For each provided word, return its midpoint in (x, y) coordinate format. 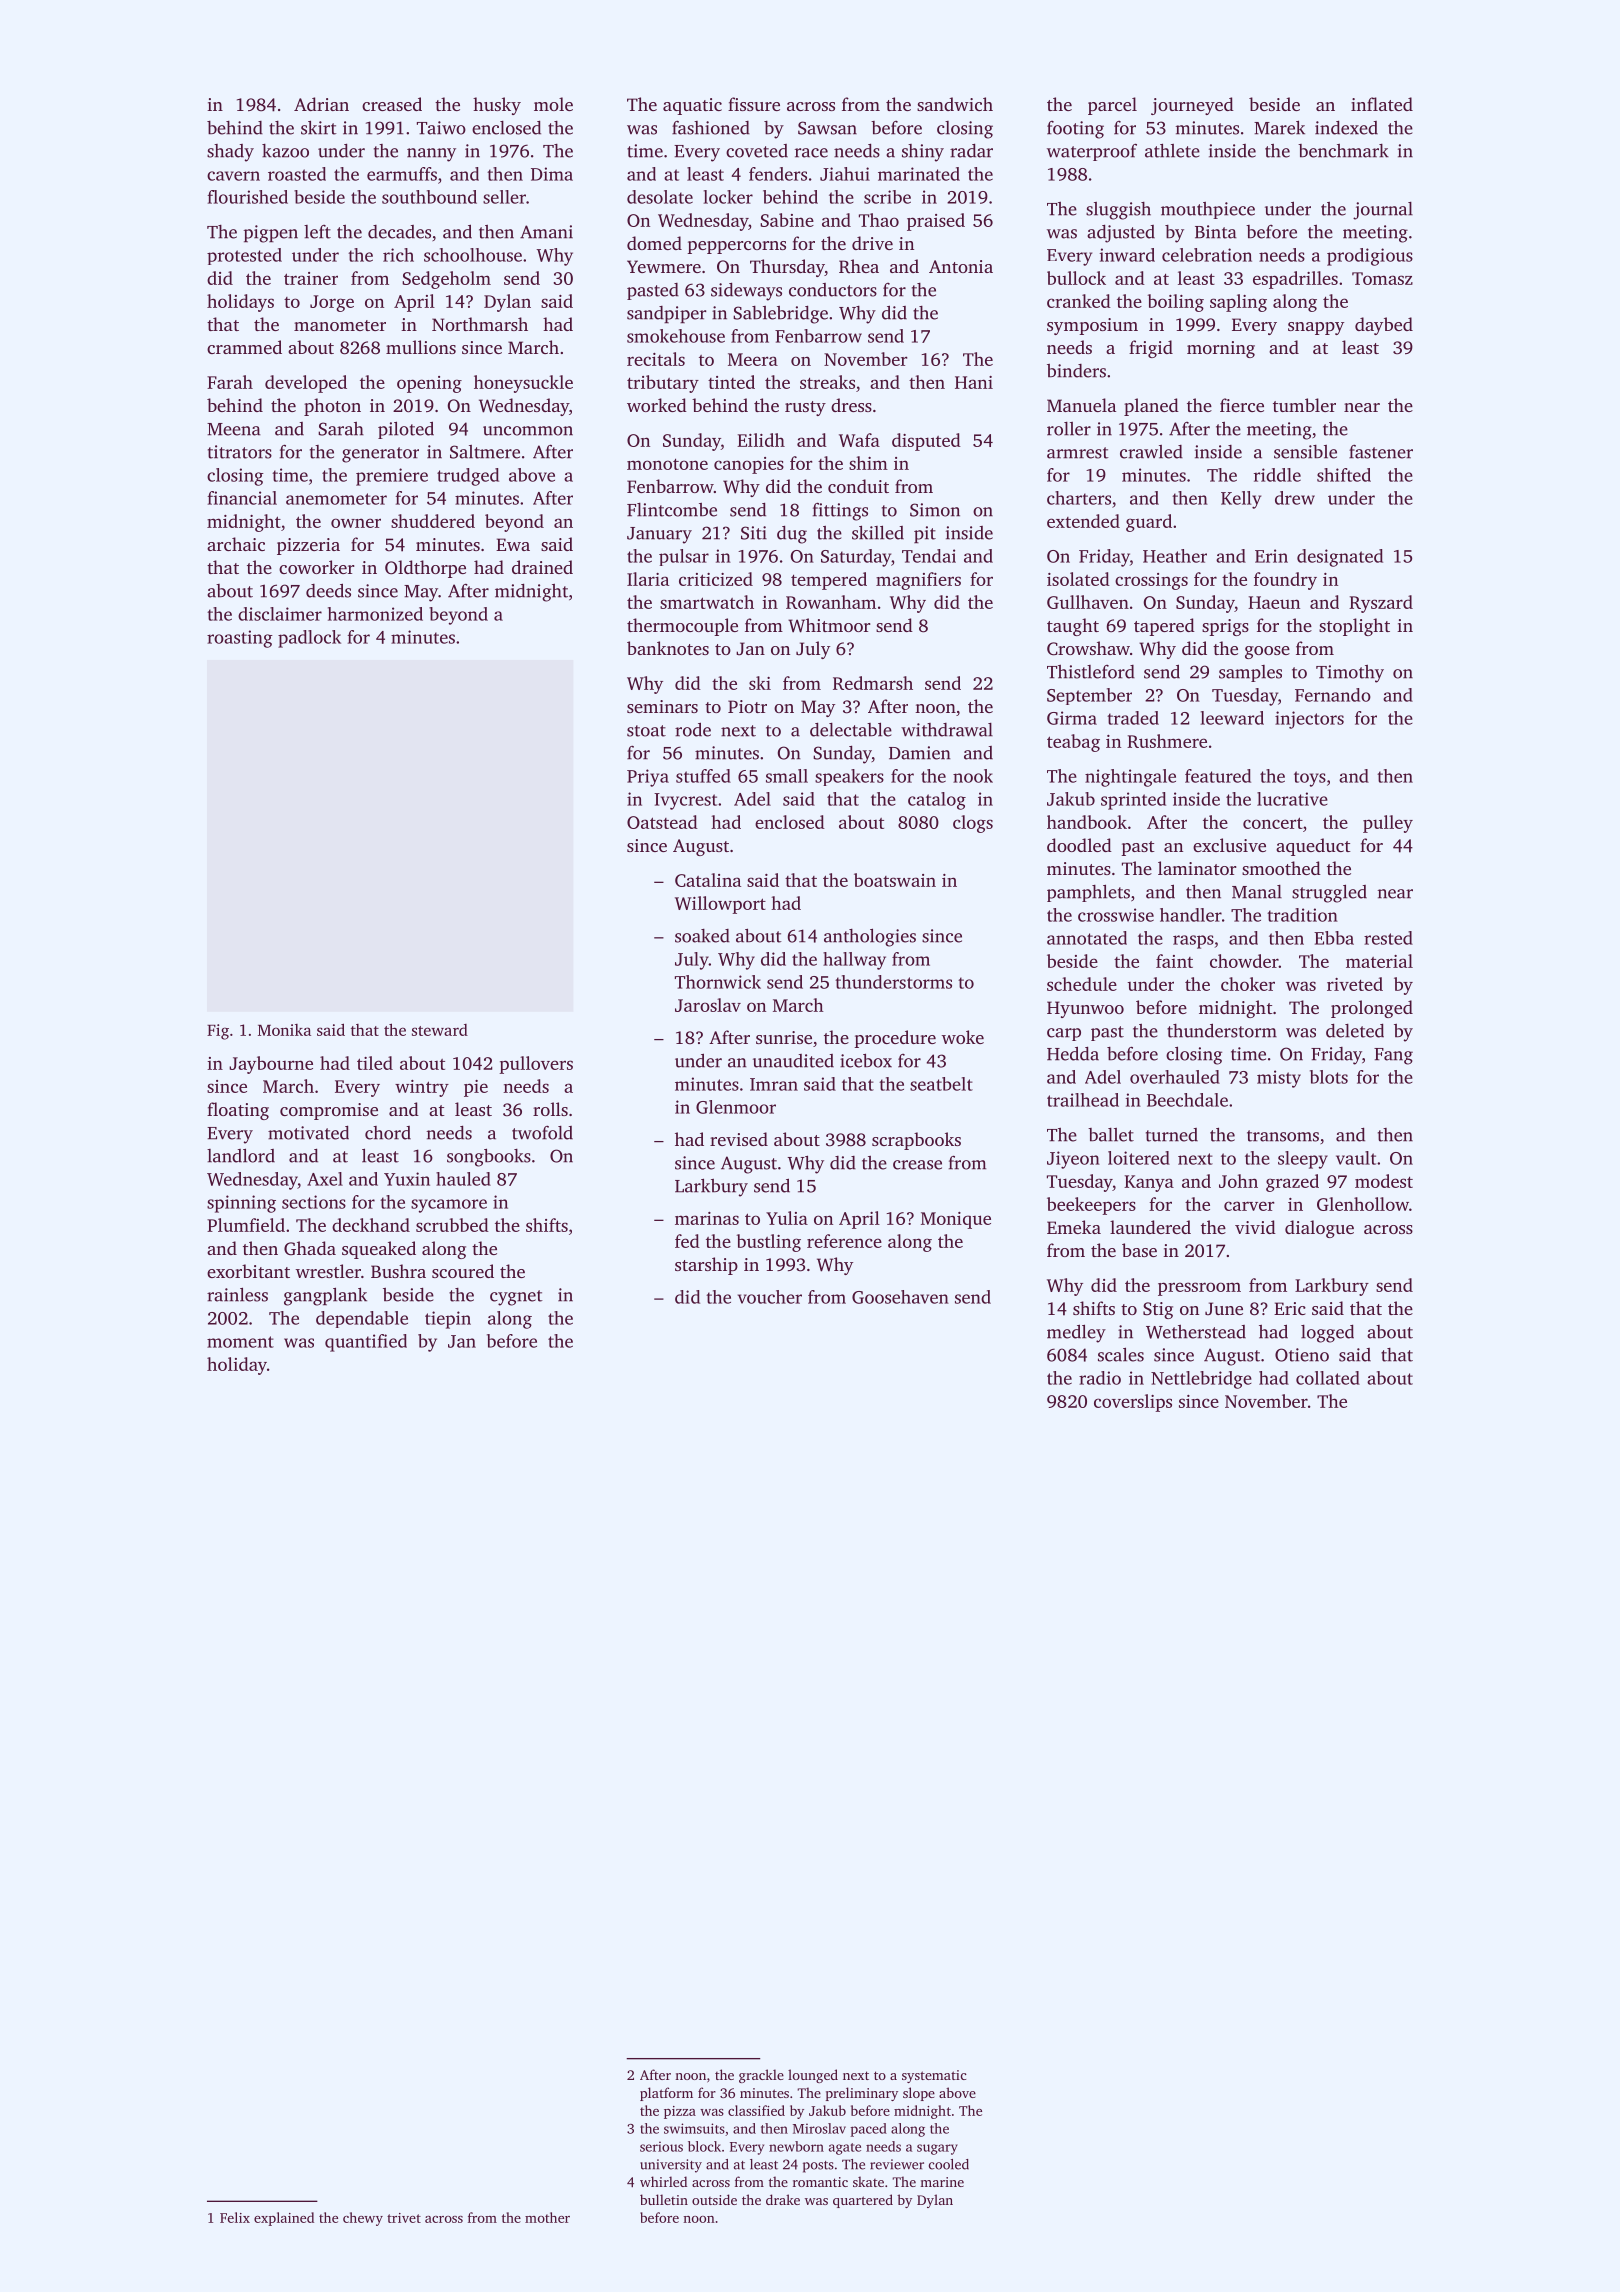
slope (919, 2094)
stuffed (703, 776)
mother (547, 2217)
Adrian (321, 104)
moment (240, 1342)
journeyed (1192, 106)
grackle (761, 2076)
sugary (937, 2149)
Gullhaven (1088, 602)
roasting (240, 639)
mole (553, 104)
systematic (934, 2076)
